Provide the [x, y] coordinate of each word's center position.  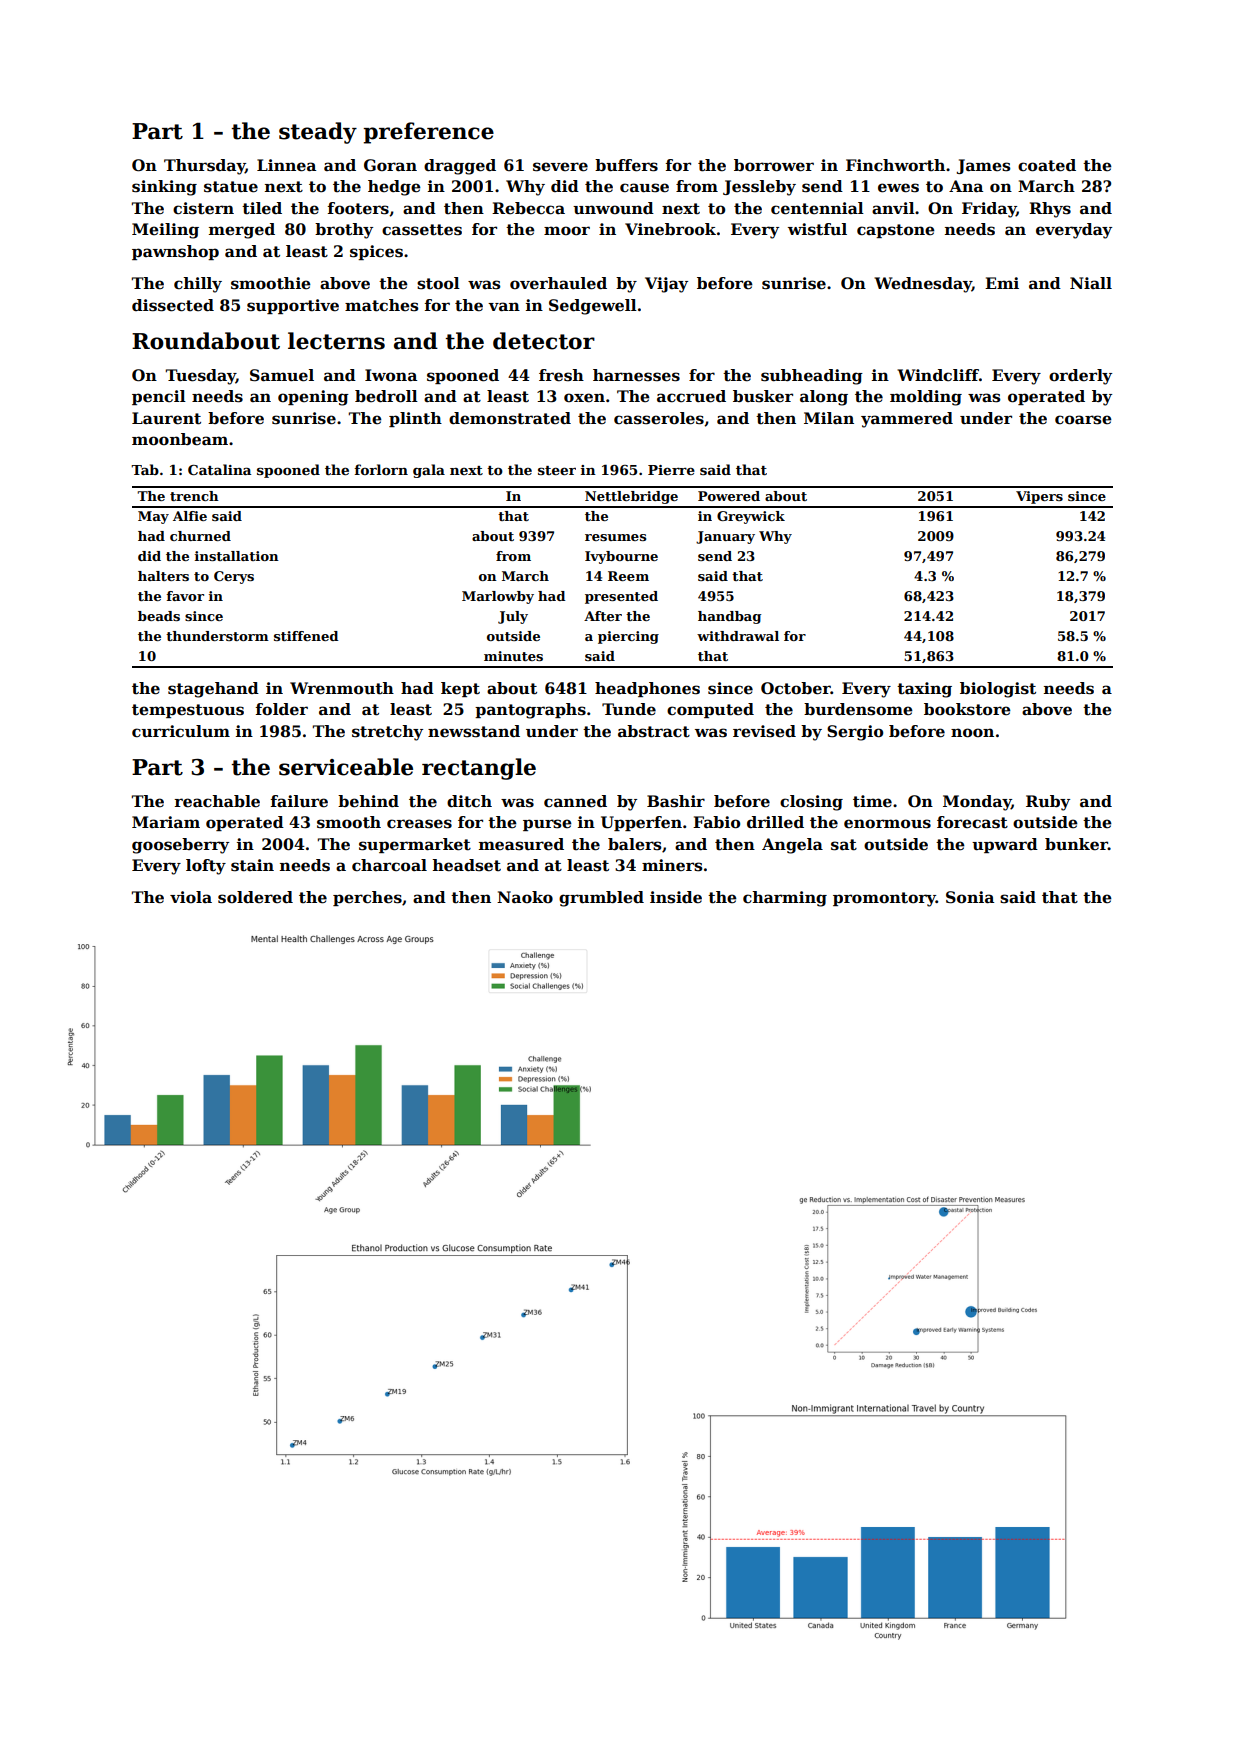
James [984, 166]
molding [926, 398]
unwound [613, 208]
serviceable [346, 767]
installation [237, 556]
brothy [344, 231]
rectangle [479, 769]
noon [972, 733]
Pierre [671, 470]
